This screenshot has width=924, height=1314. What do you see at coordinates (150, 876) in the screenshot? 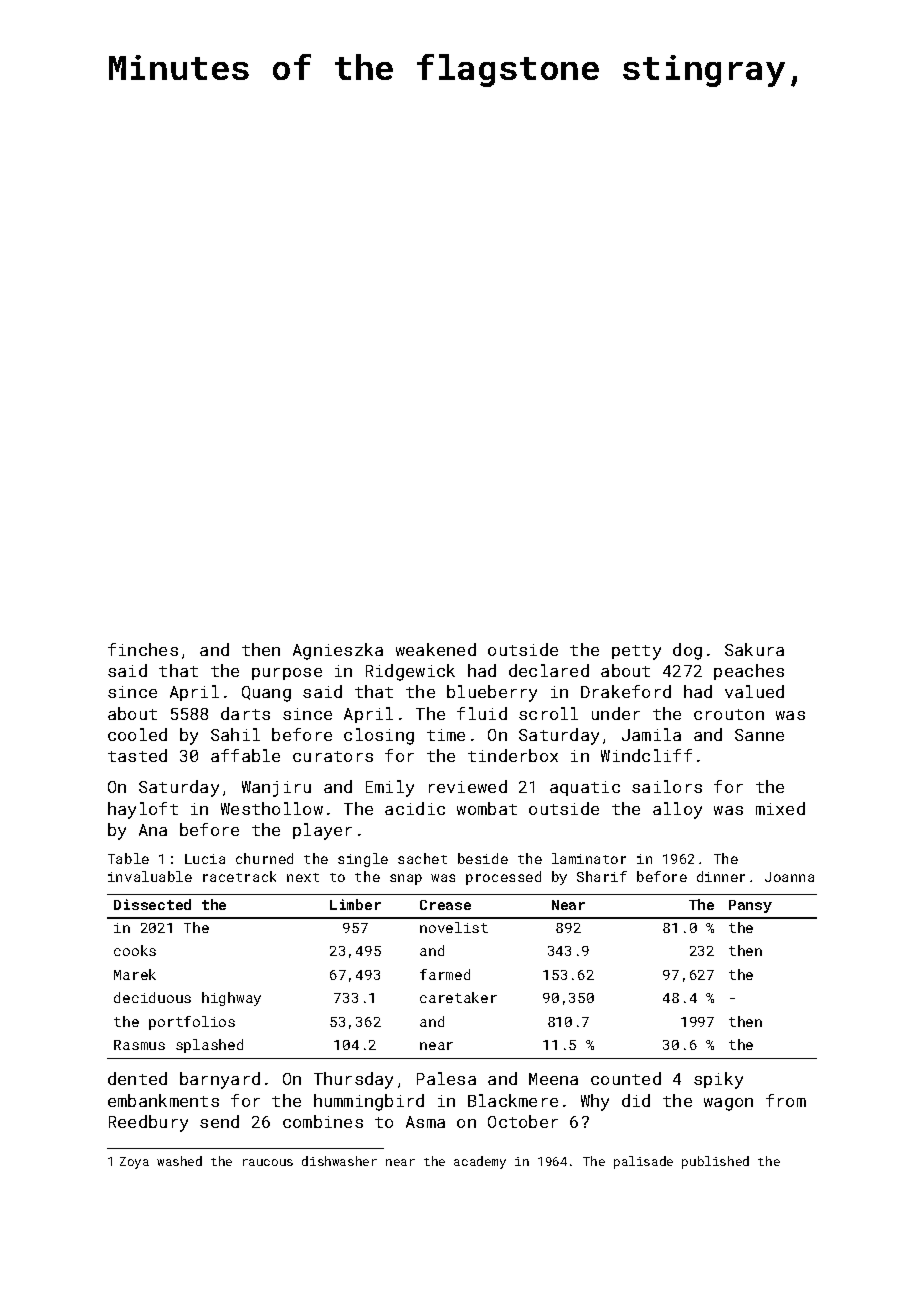
I see `invaluable` at bounding box center [150, 876].
